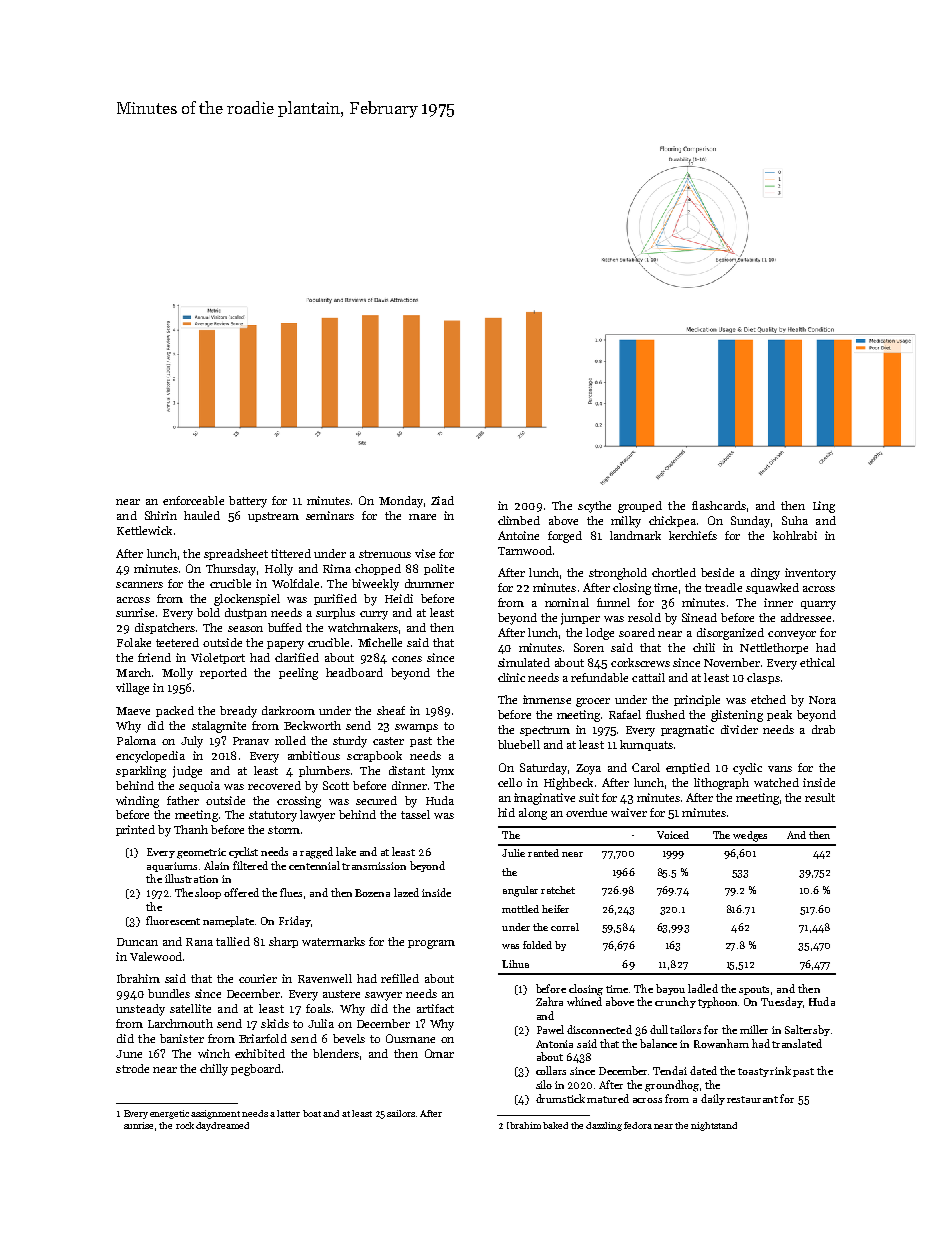  What do you see at coordinates (144, 530) in the image?
I see `Kettlewick` at bounding box center [144, 530].
